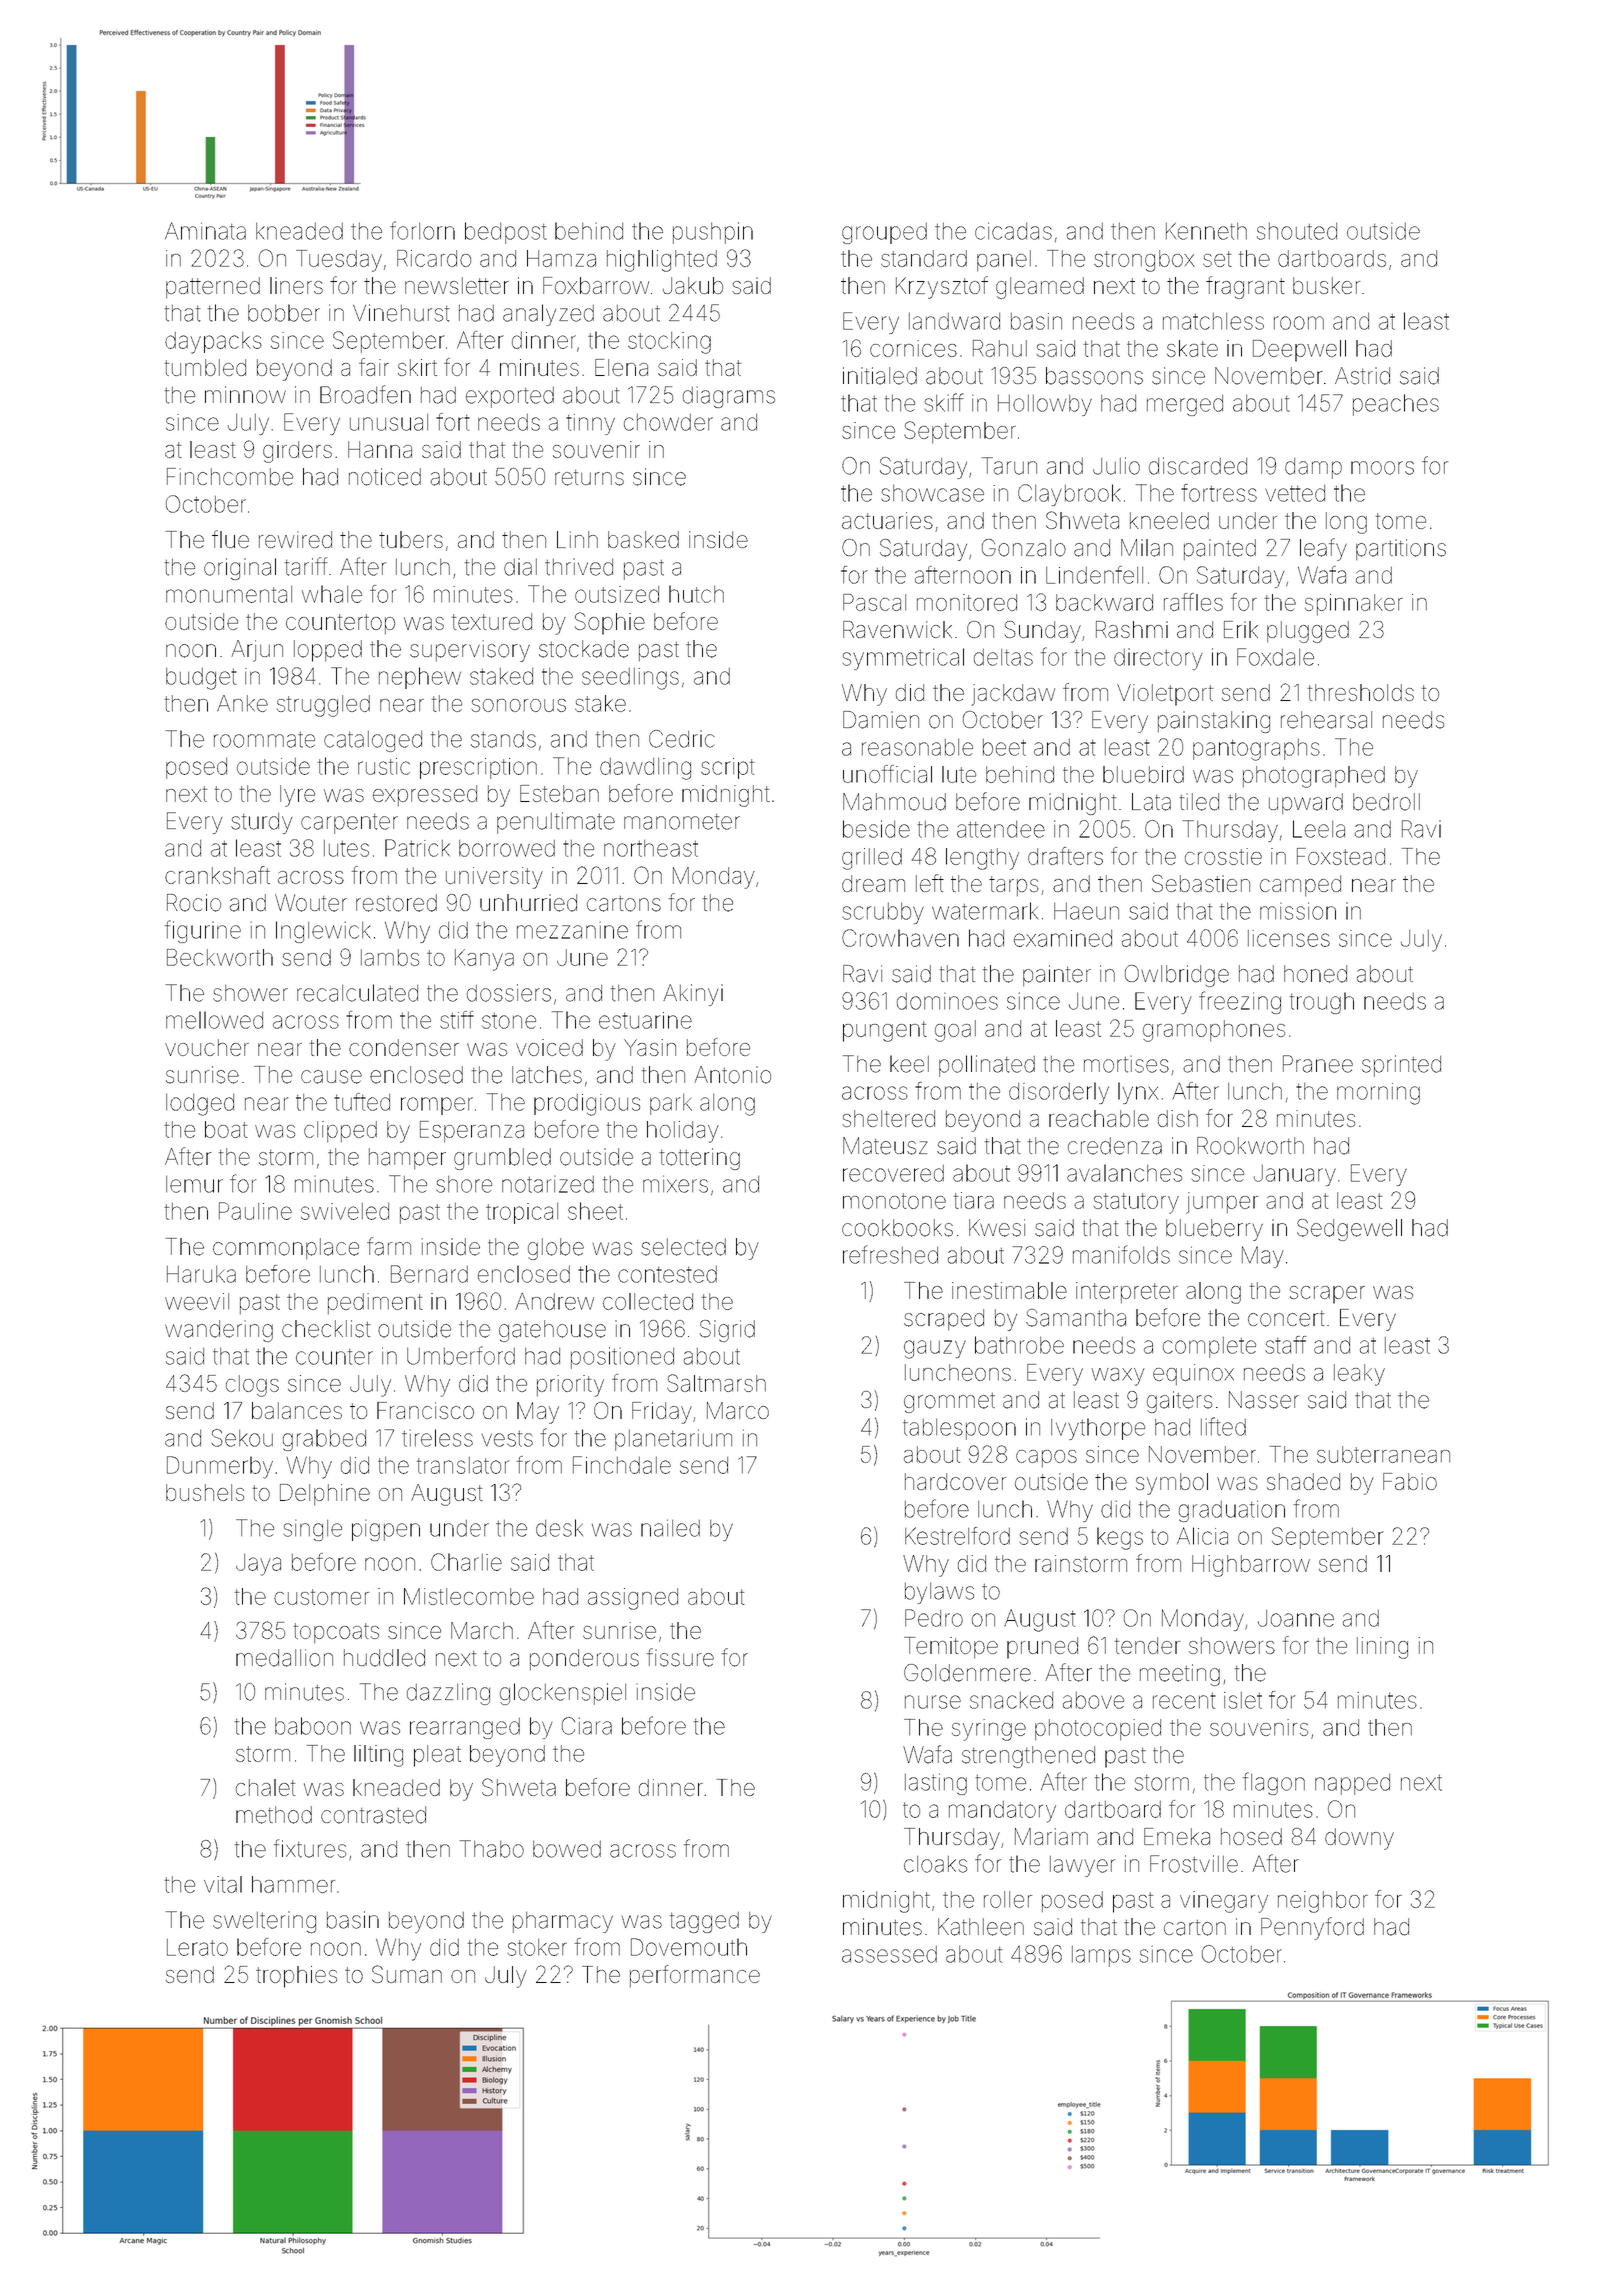 This document has width=1620, height=2292. What do you see at coordinates (713, 233) in the document?
I see `pushpin` at bounding box center [713, 233].
